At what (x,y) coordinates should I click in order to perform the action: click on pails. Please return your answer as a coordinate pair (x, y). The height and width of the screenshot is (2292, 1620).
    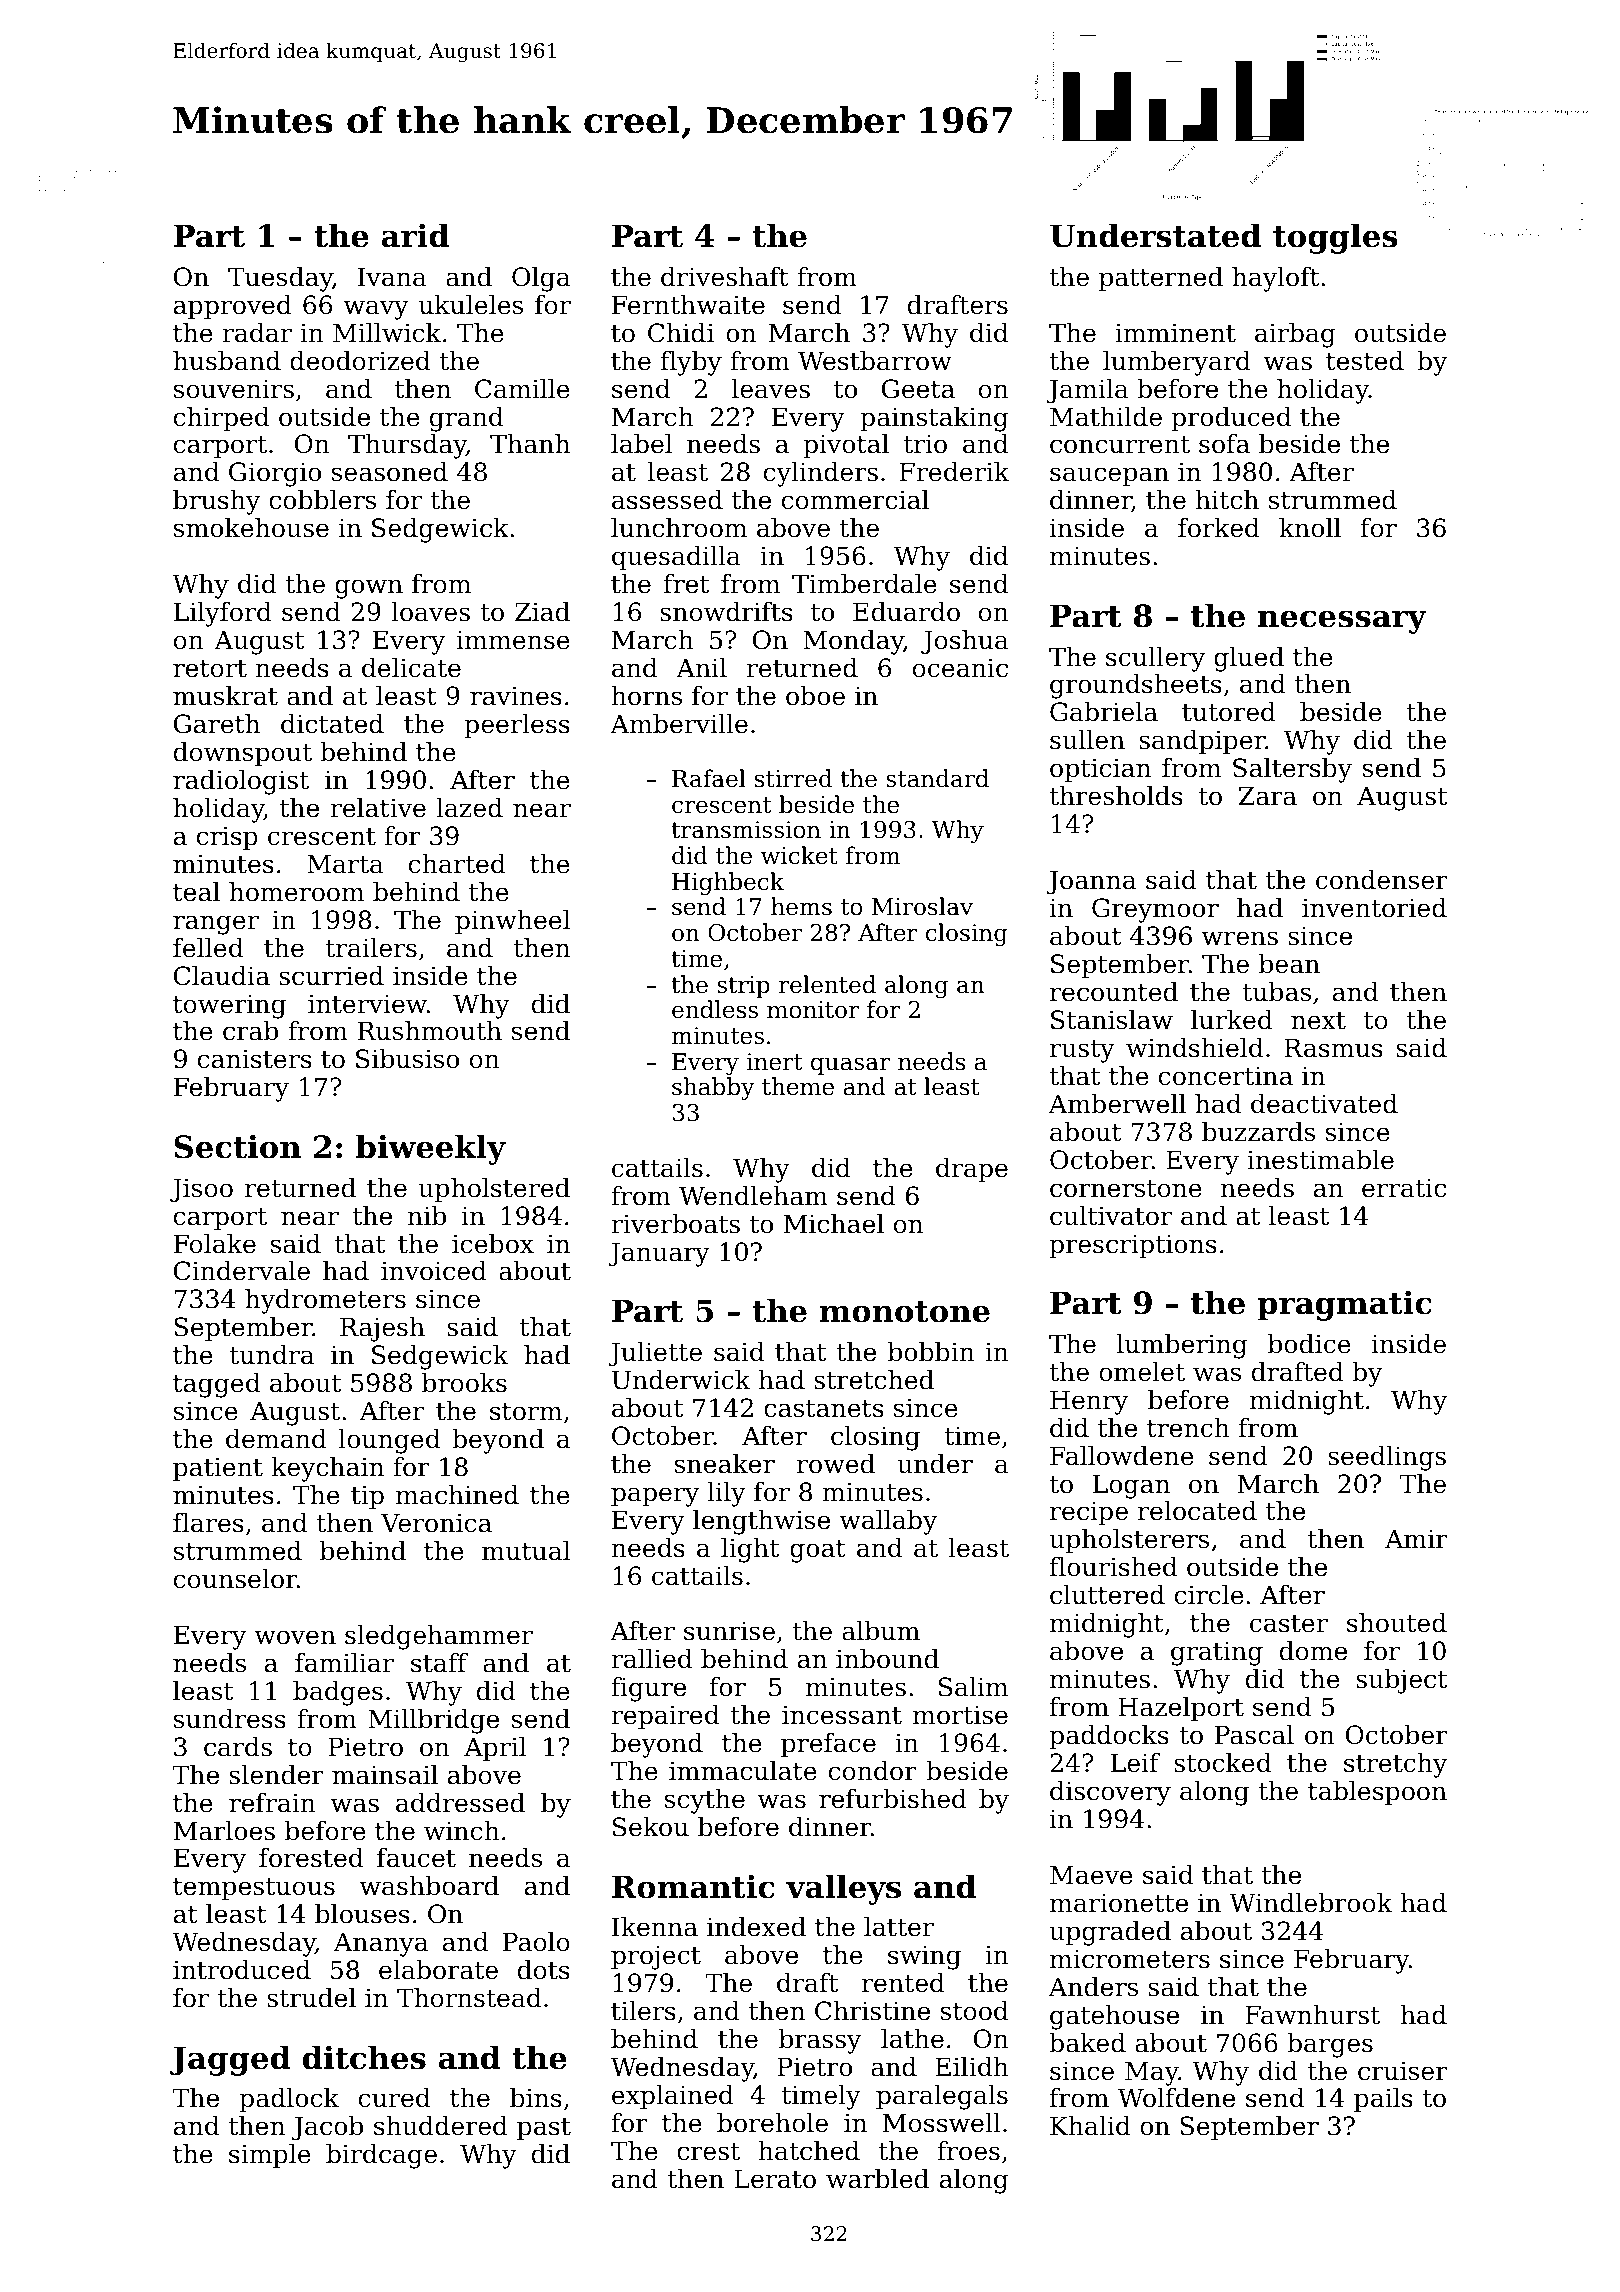
    Looking at the image, I should click on (1383, 2100).
